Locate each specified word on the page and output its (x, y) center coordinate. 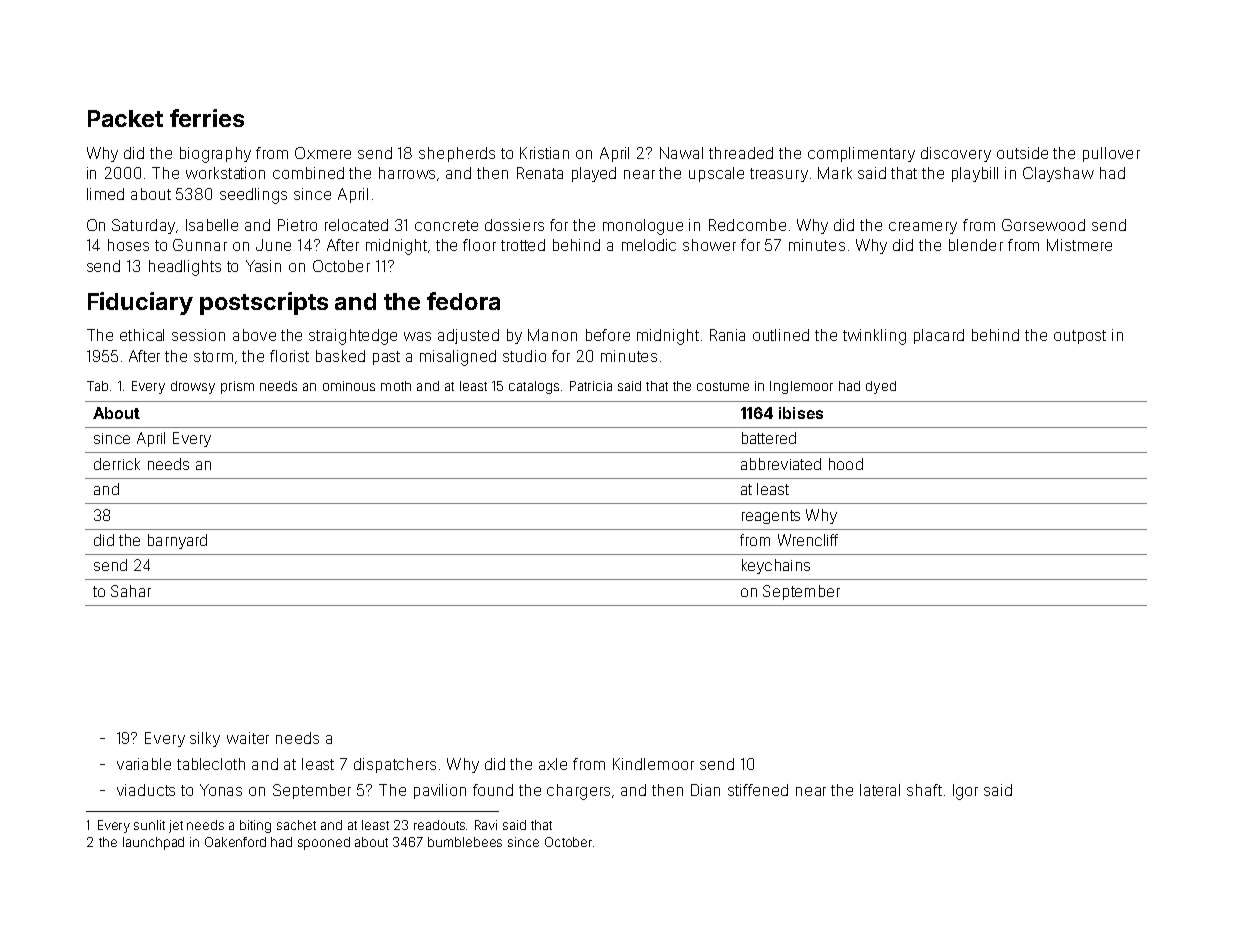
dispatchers (395, 765)
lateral (880, 790)
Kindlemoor (653, 764)
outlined (781, 335)
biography (215, 155)
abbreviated (781, 464)
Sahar (131, 591)
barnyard (177, 541)
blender (976, 245)
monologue (643, 227)
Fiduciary (140, 303)
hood (846, 464)
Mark (835, 173)
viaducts (146, 790)
